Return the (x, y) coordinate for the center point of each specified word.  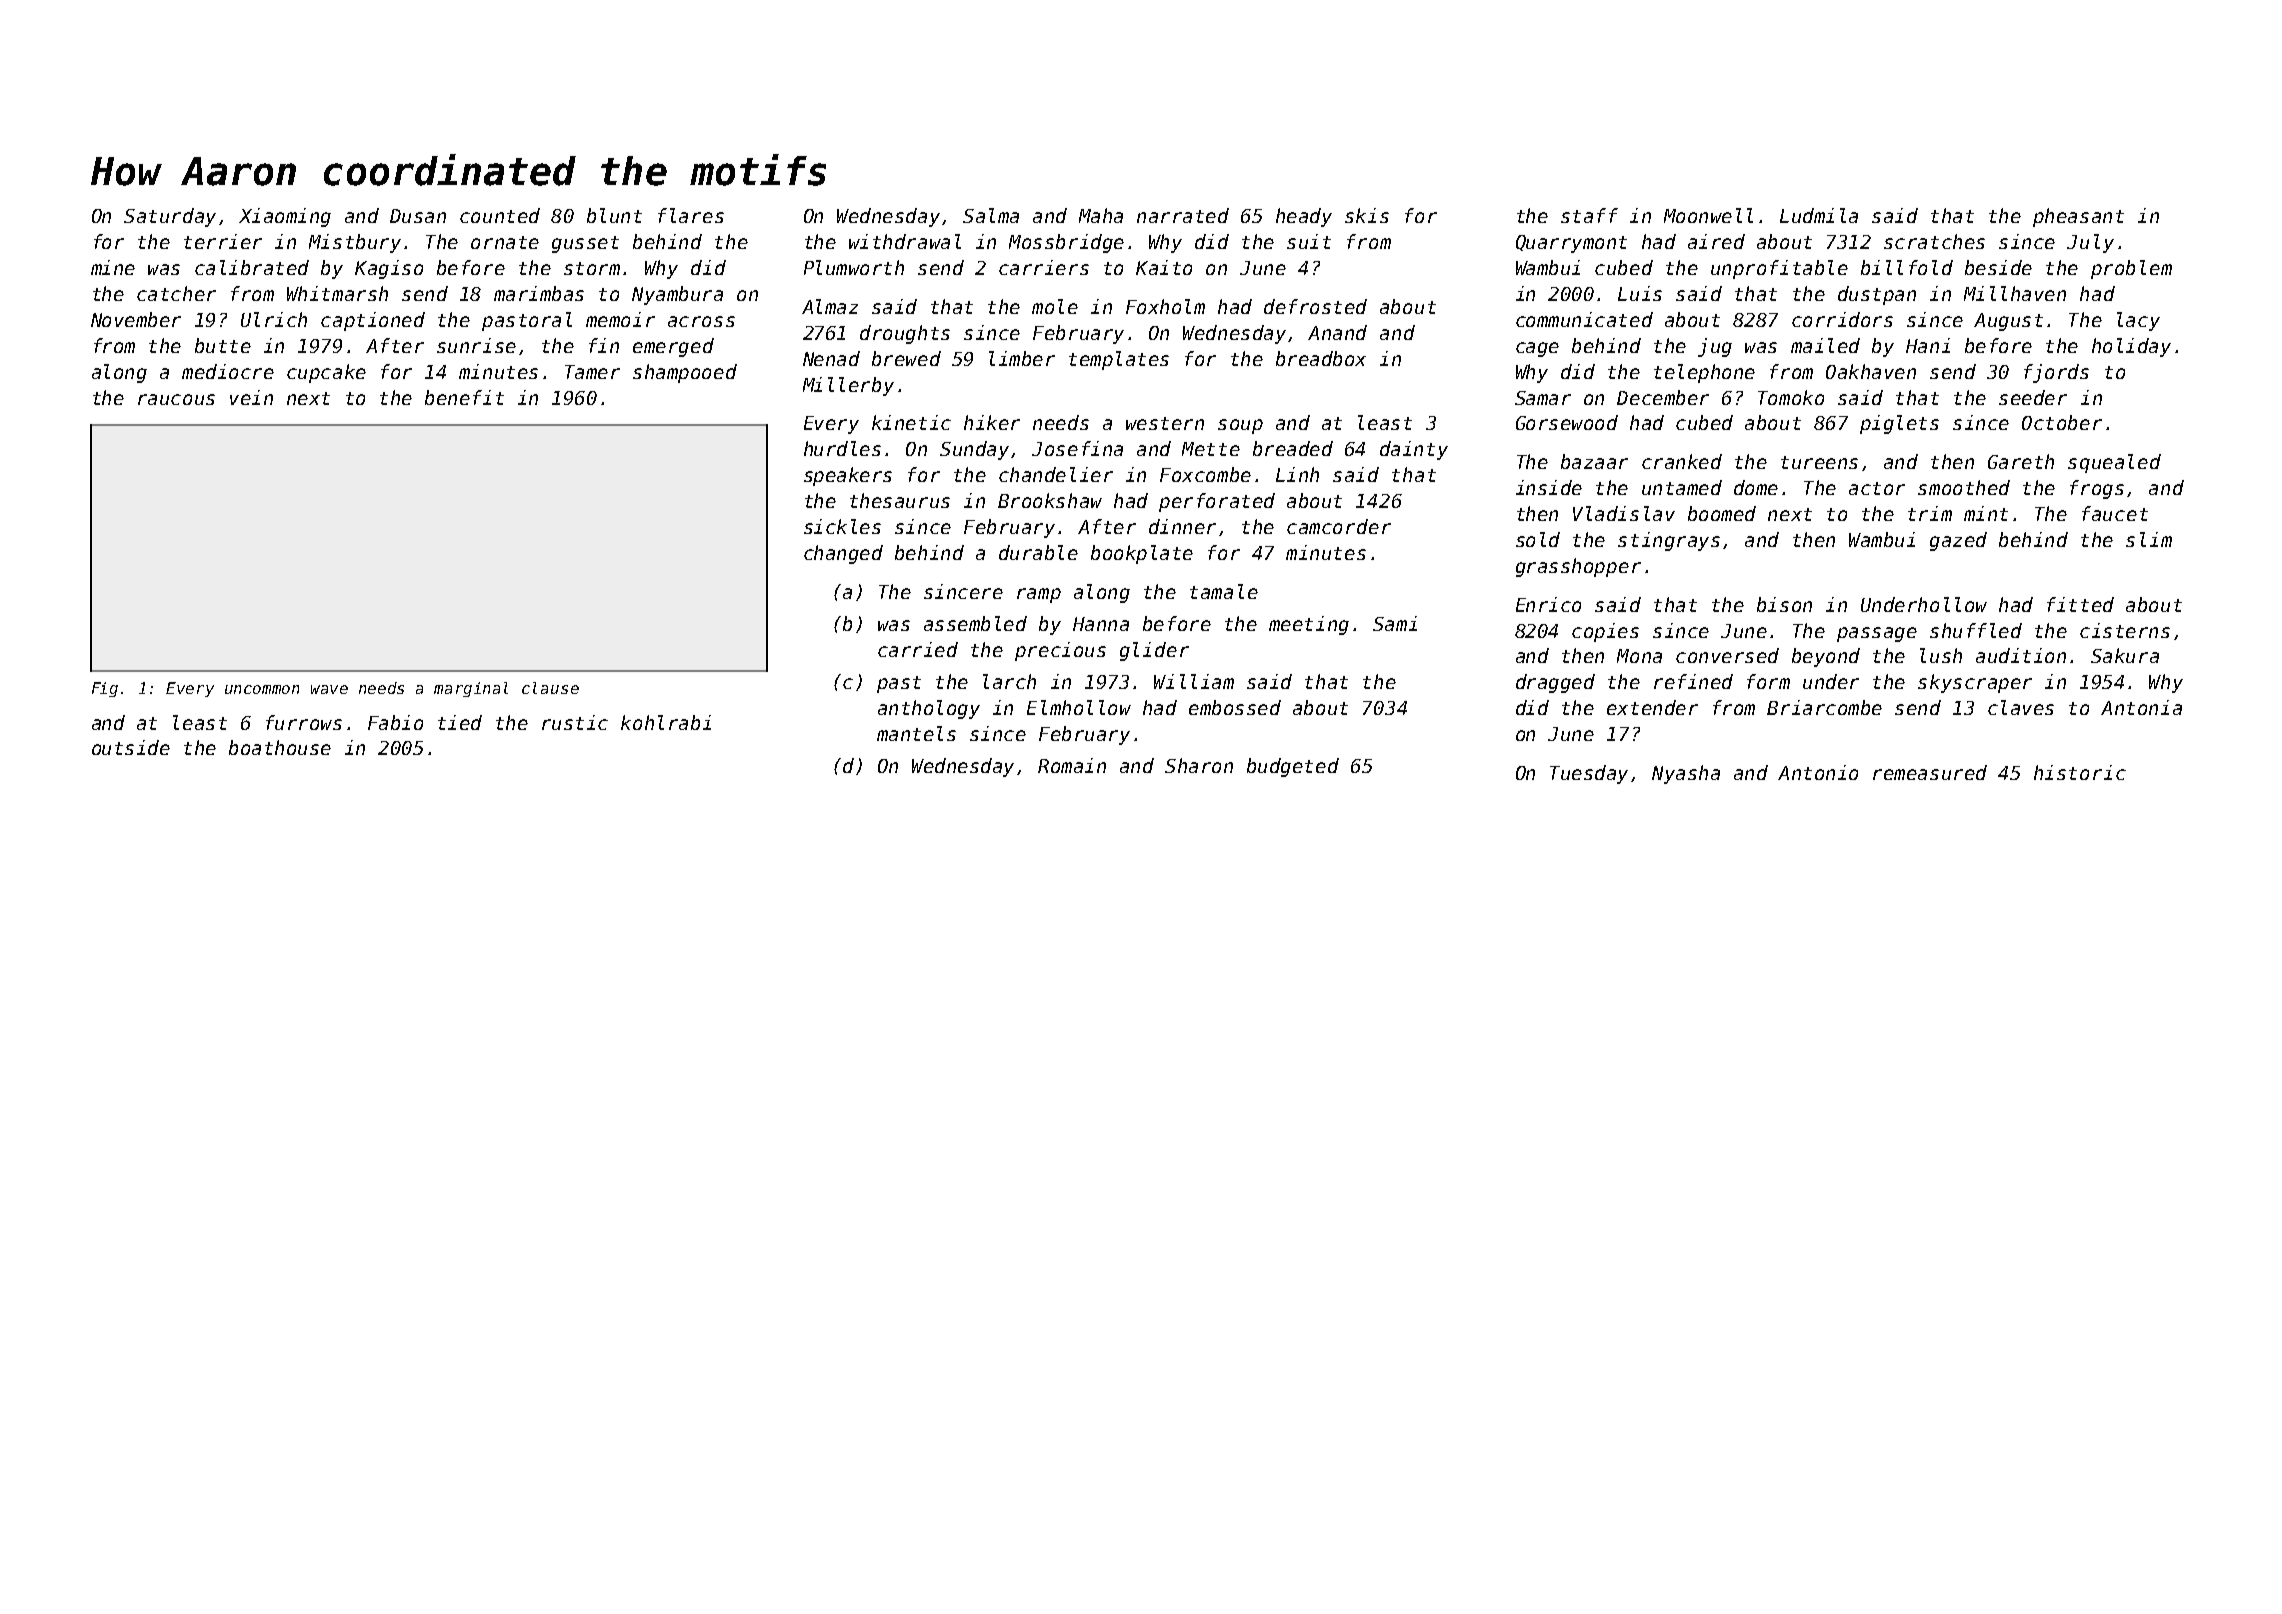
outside (131, 747)
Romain (1072, 765)
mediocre (228, 371)
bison (1784, 604)
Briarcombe (1824, 707)
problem (2131, 269)
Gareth (2021, 461)
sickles (842, 526)
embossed (1235, 707)
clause (550, 688)
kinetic (911, 422)
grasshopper (1578, 567)
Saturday (170, 217)
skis (1367, 215)
